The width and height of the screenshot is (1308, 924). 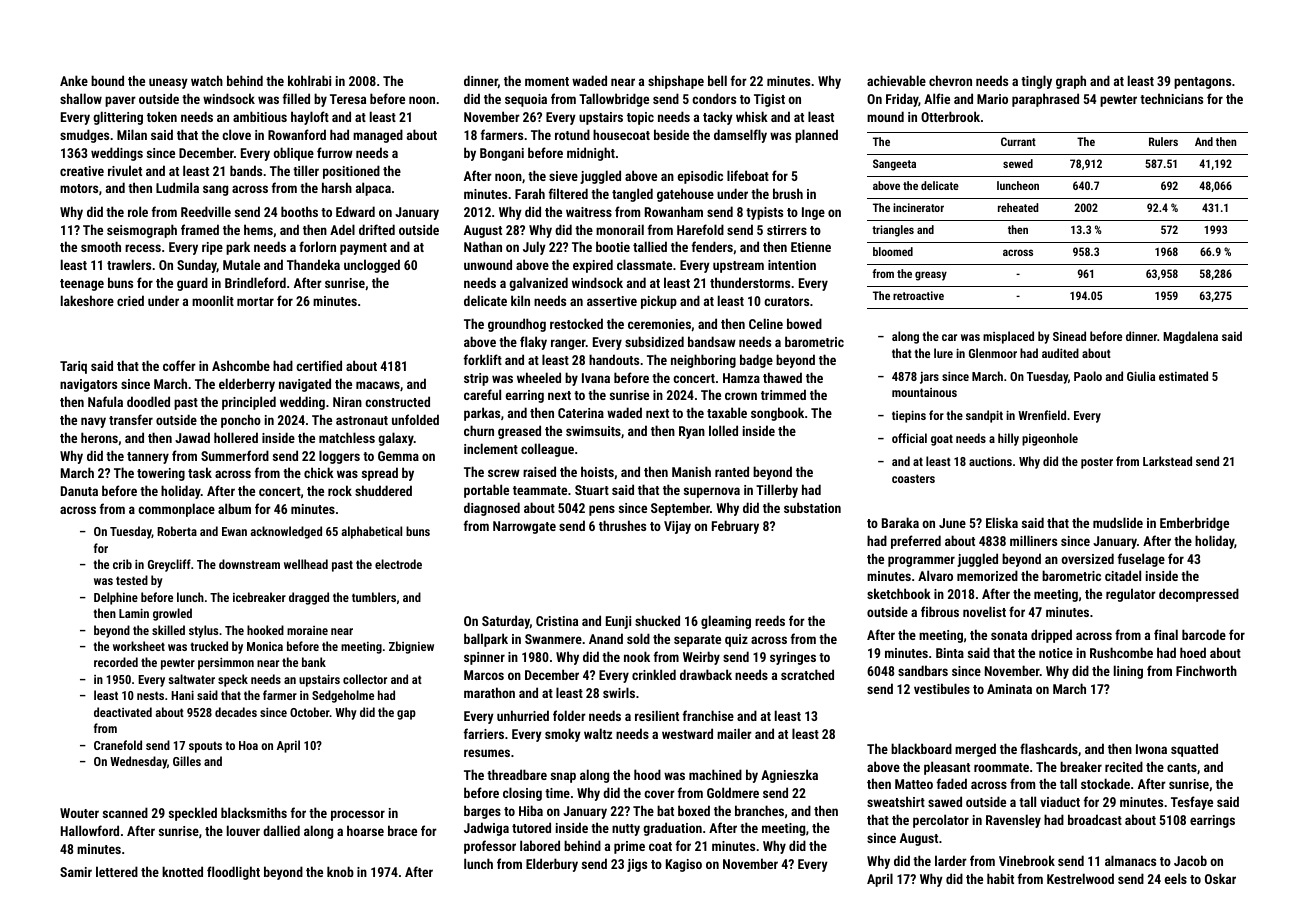 What do you see at coordinates (732, 471) in the screenshot?
I see `ranted` at bounding box center [732, 471].
